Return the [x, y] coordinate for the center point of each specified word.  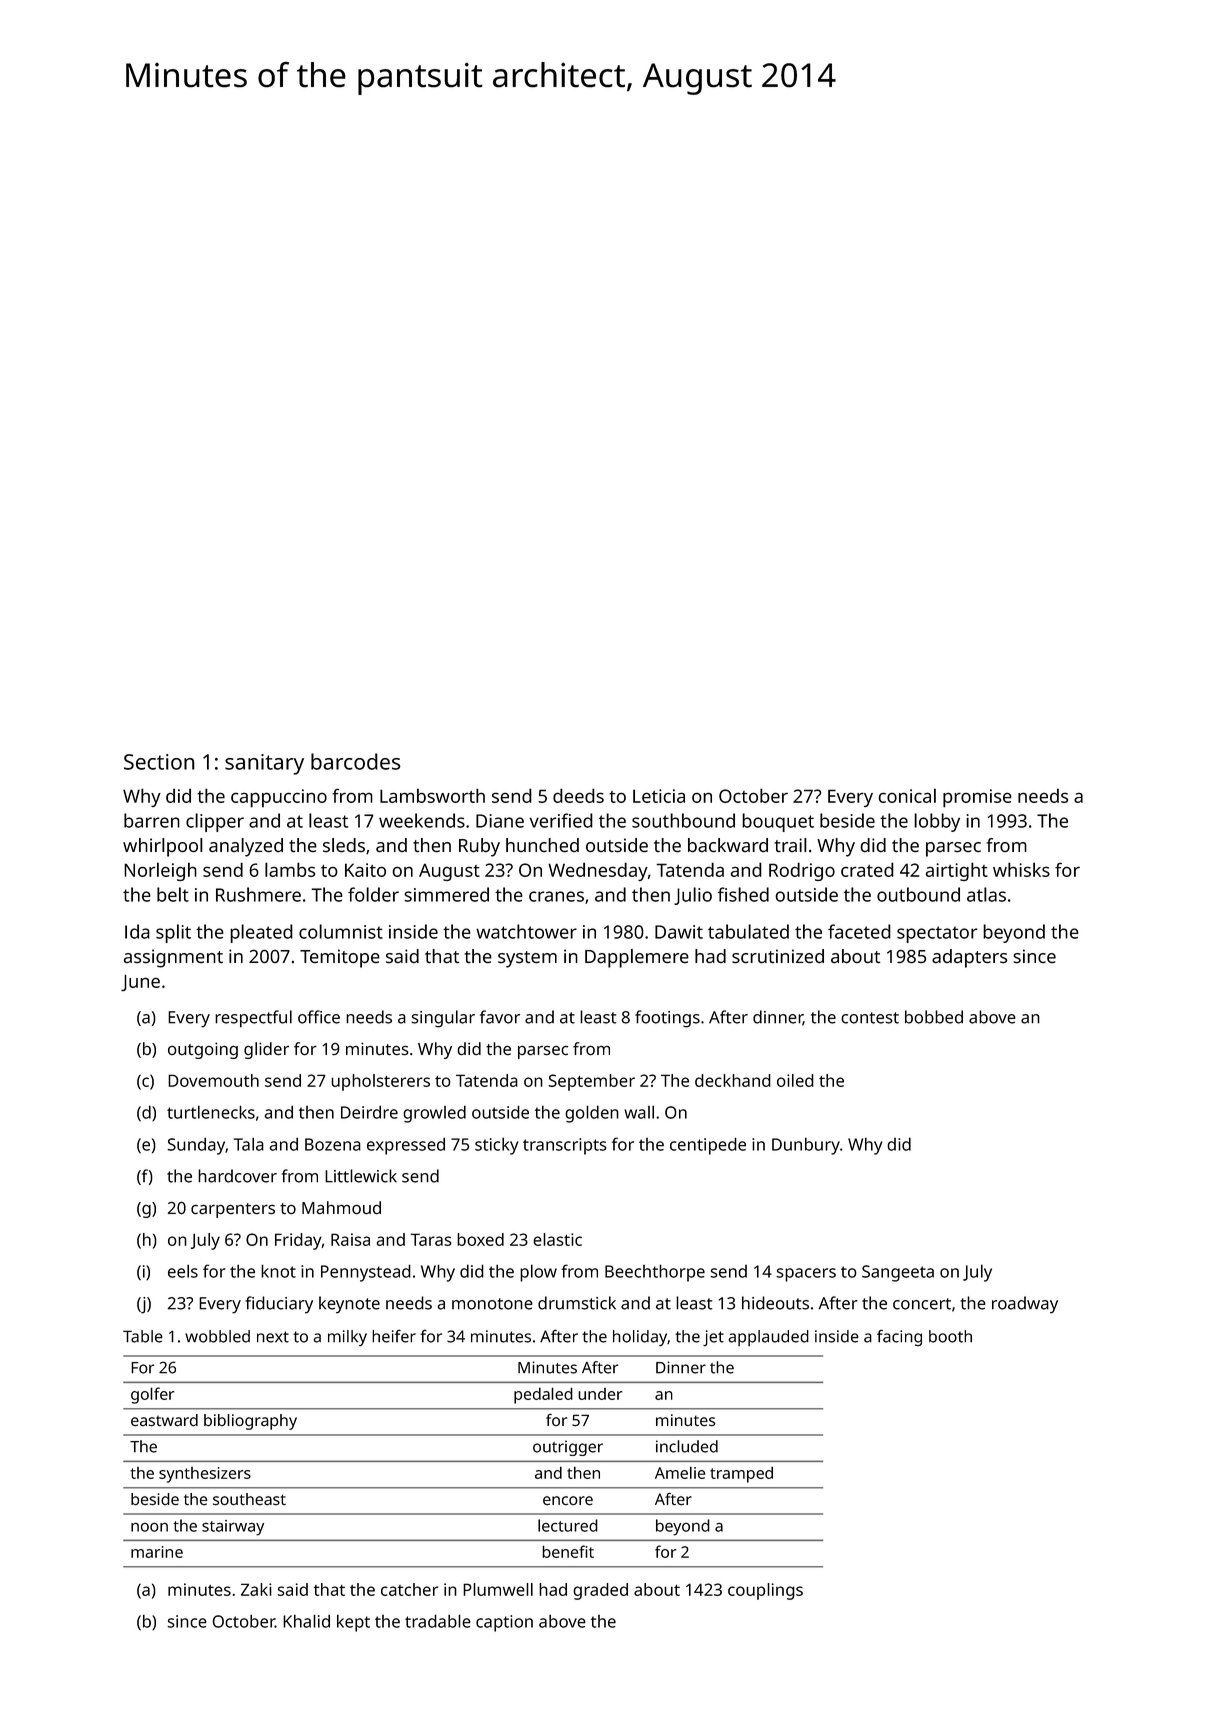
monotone [492, 1304]
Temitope [340, 958]
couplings [765, 1591]
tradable [438, 1621]
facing [899, 1337]
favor [500, 1017]
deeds [578, 795]
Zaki [256, 1589]
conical [907, 795]
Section [159, 762]
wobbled [217, 1336]
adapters [969, 958]
